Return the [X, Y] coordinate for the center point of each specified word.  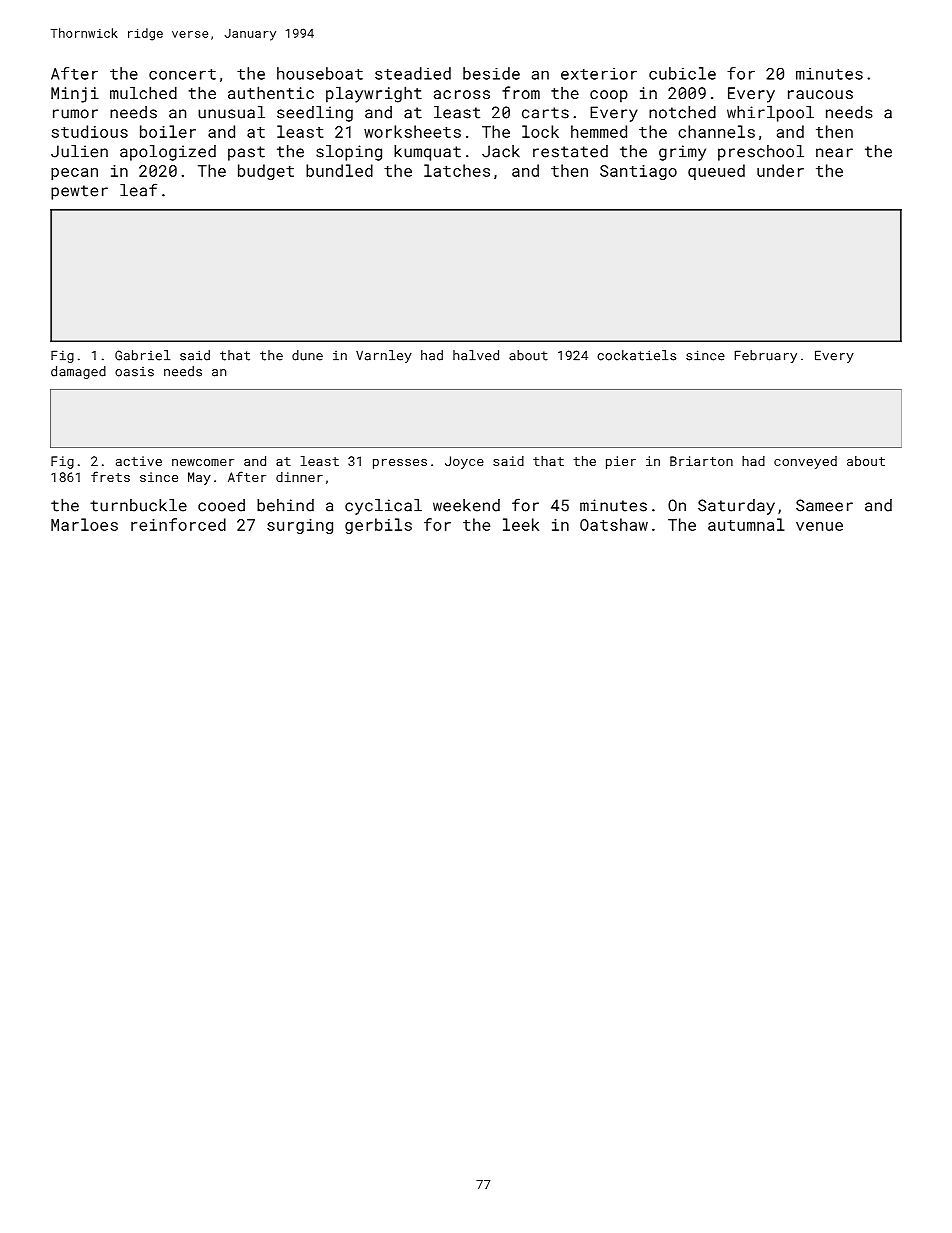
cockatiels [636, 355]
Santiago [638, 172]
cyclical [383, 507]
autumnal [746, 524]
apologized [168, 153]
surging [300, 526]
